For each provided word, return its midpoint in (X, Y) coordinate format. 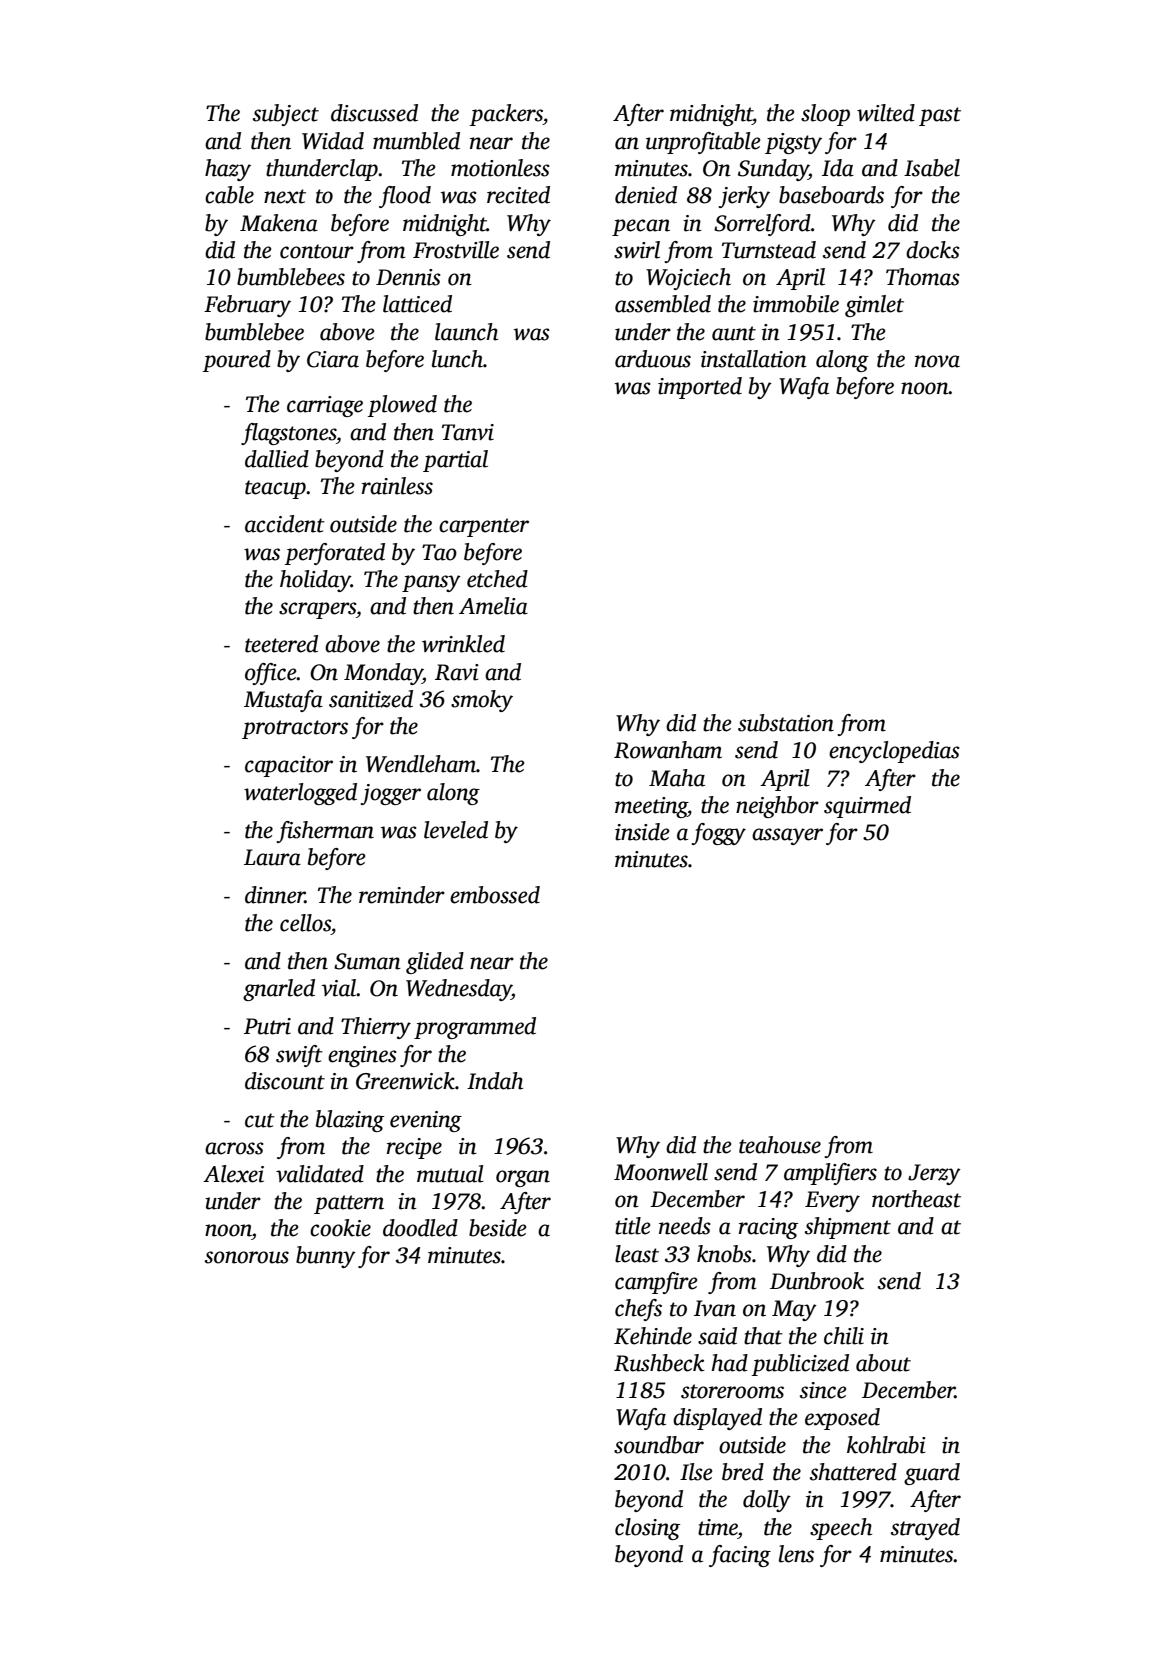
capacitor (289, 766)
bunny (326, 1257)
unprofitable (703, 143)
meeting (651, 807)
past (940, 116)
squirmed (867, 807)
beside (497, 1228)
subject (286, 115)
